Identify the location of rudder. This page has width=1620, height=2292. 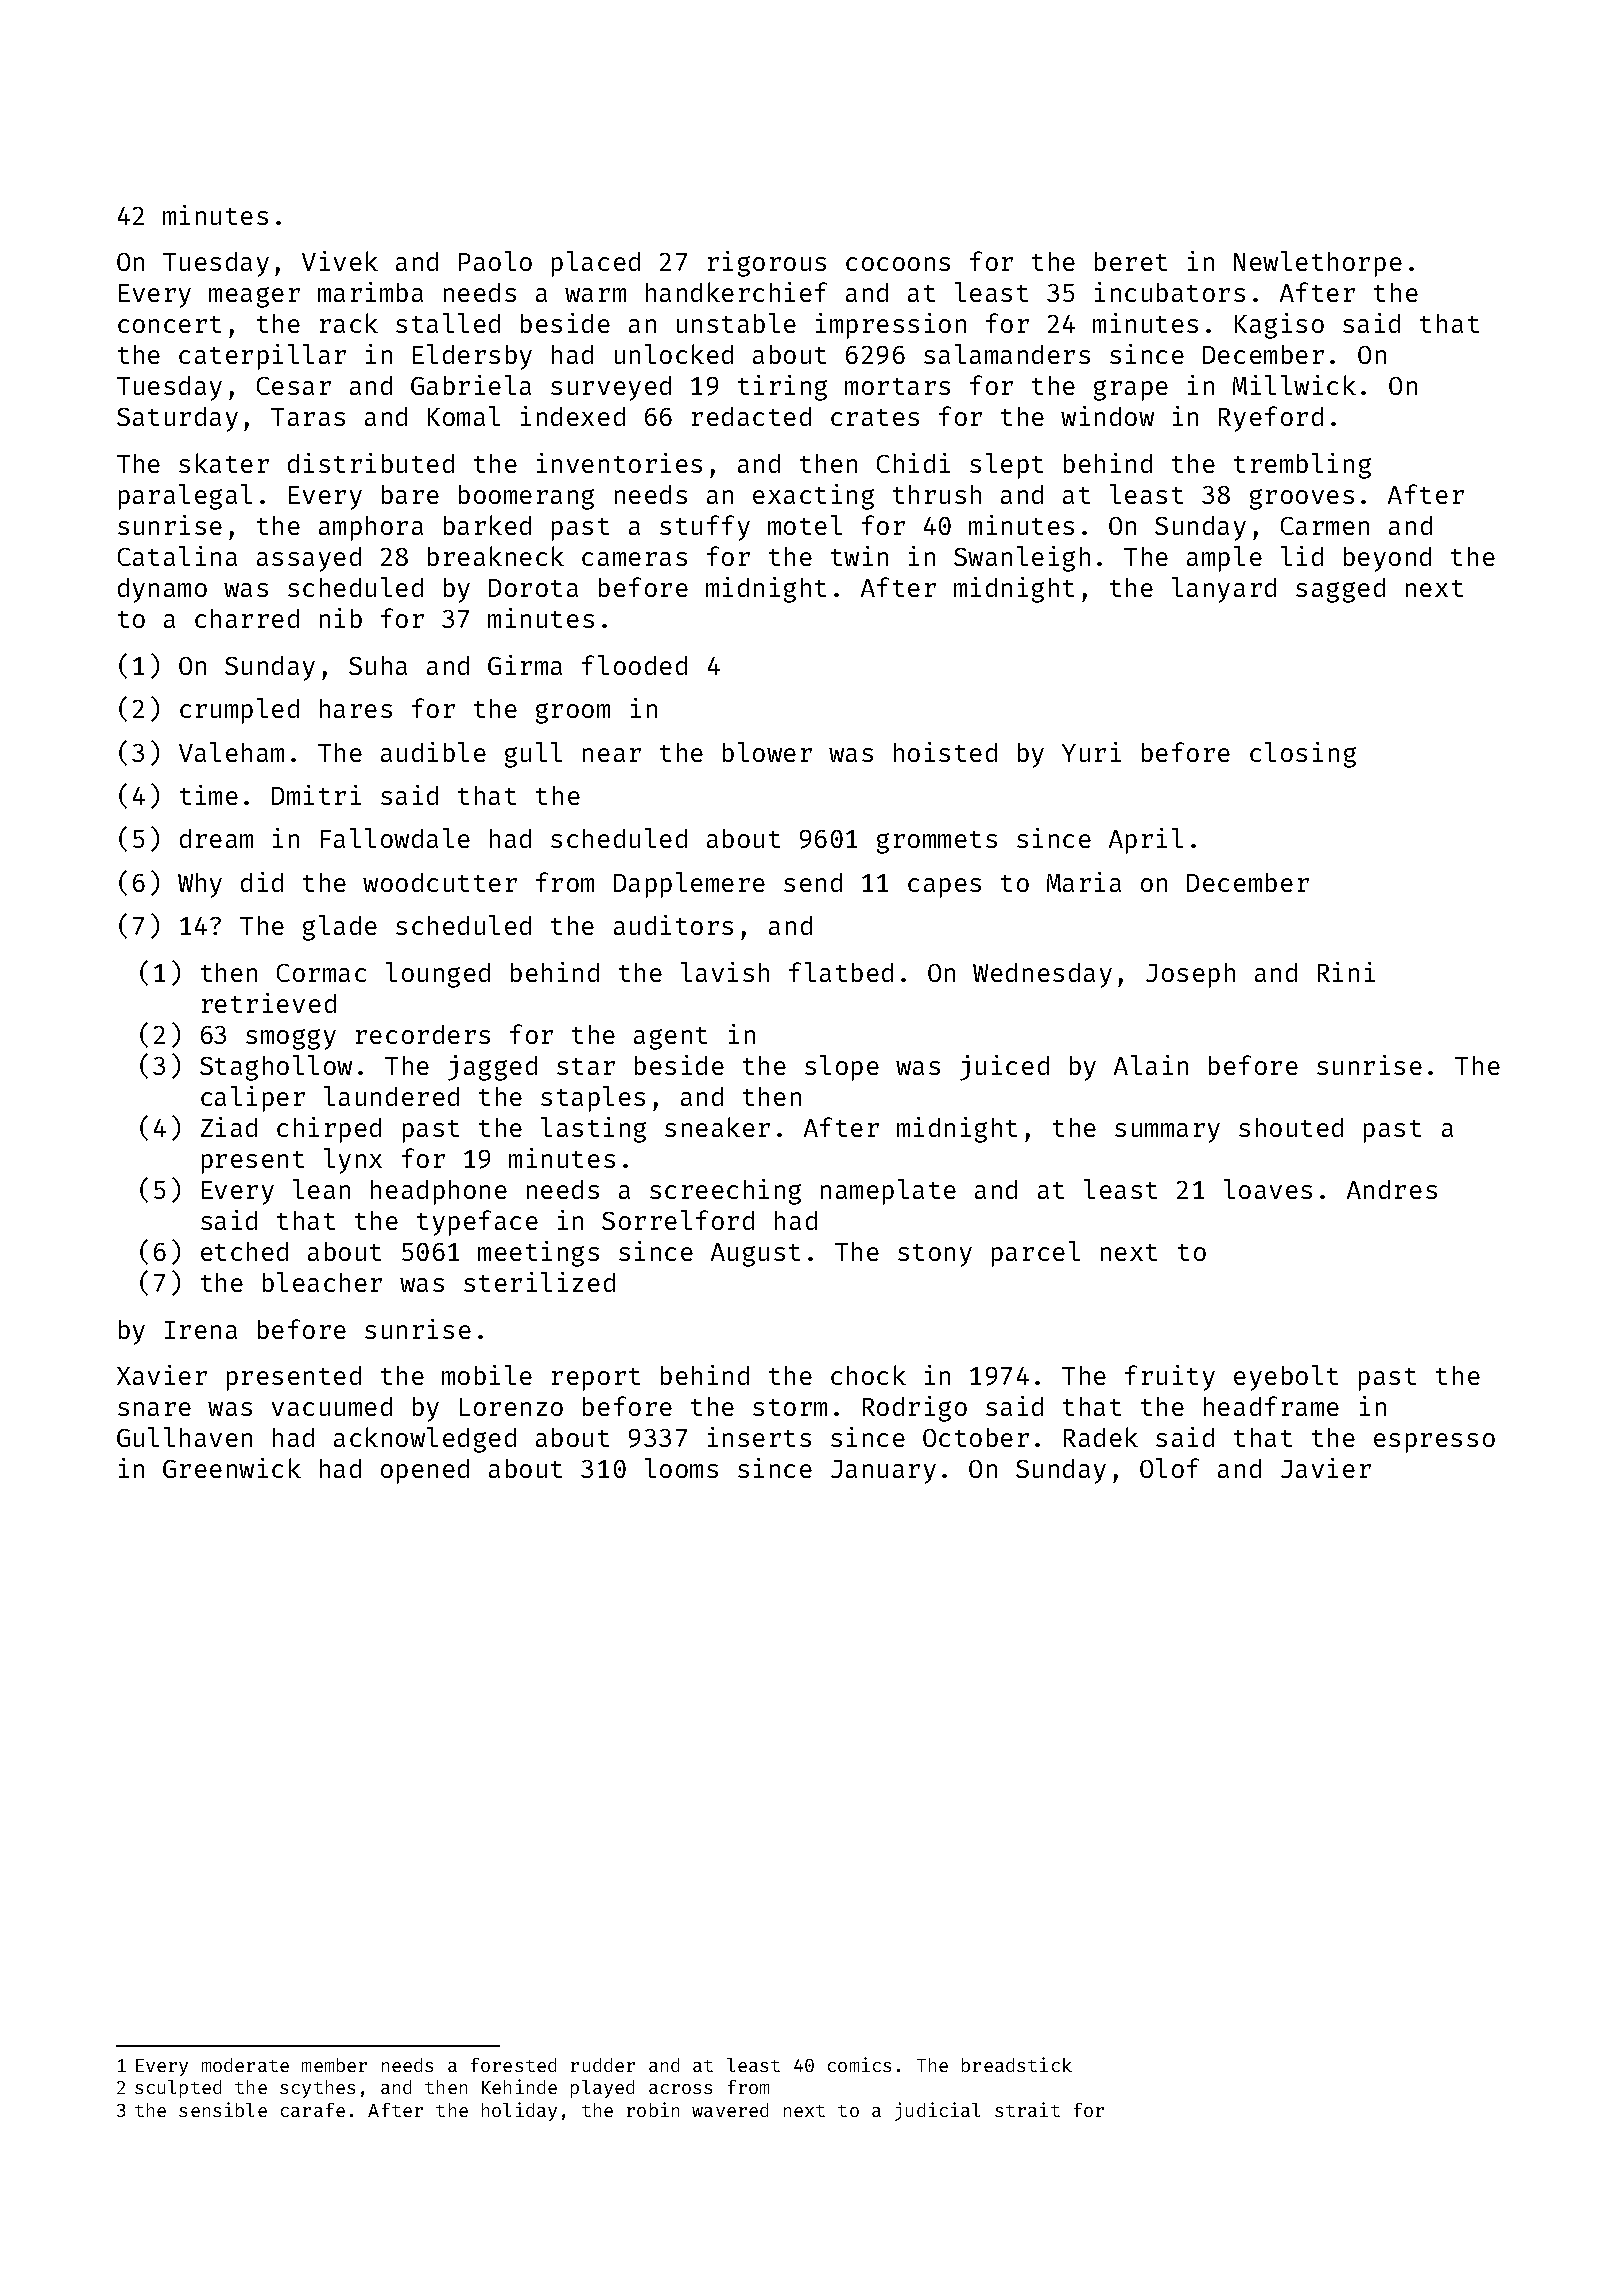
(603, 2065).
